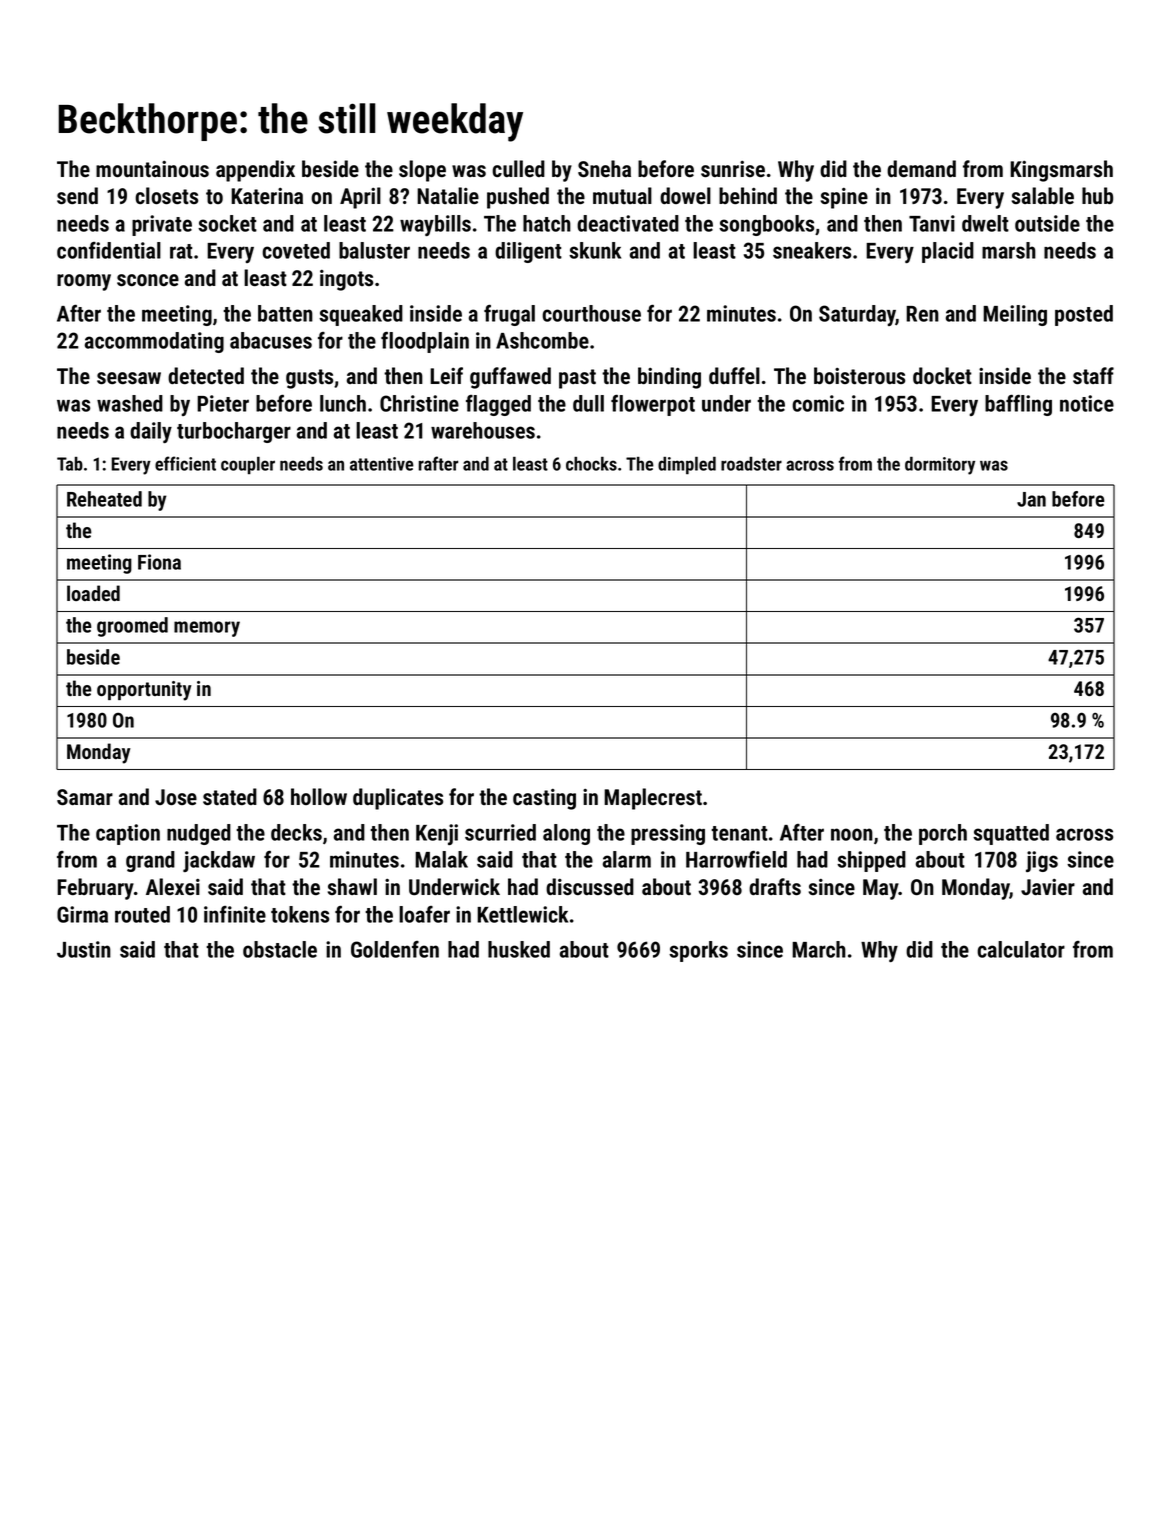 This screenshot has height=1515, width=1171. I want to click on Jan, so click(1031, 499).
